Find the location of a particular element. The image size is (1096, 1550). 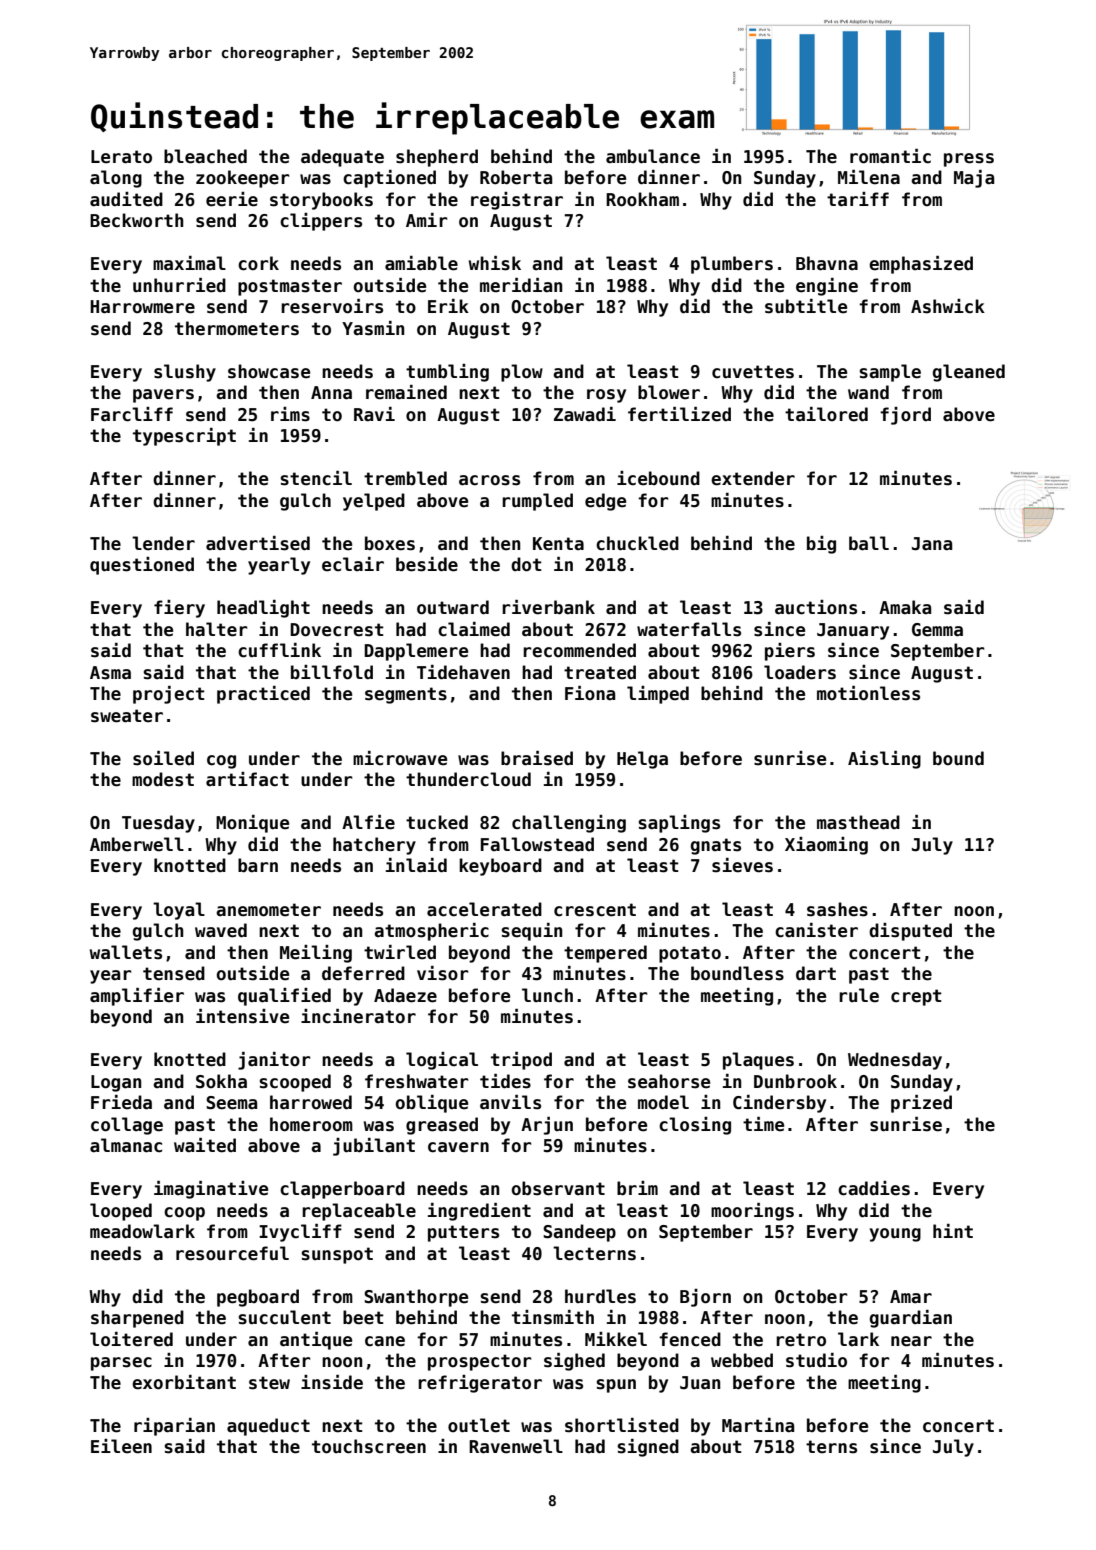

canister is located at coordinates (816, 930).
